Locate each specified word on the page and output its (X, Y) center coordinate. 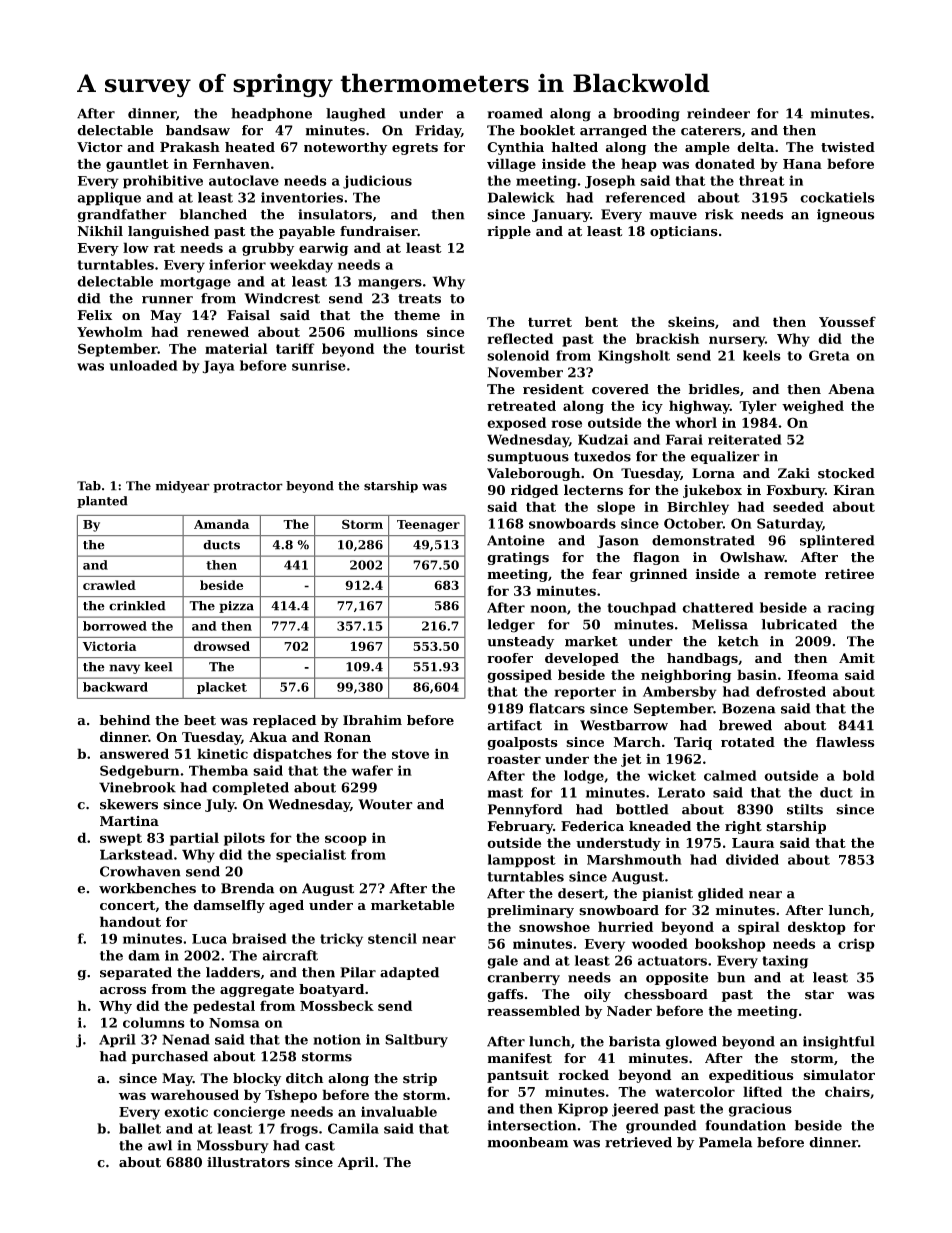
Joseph (610, 182)
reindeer (718, 113)
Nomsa (234, 1023)
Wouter (385, 804)
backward (115, 687)
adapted (409, 973)
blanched (213, 214)
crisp (856, 945)
